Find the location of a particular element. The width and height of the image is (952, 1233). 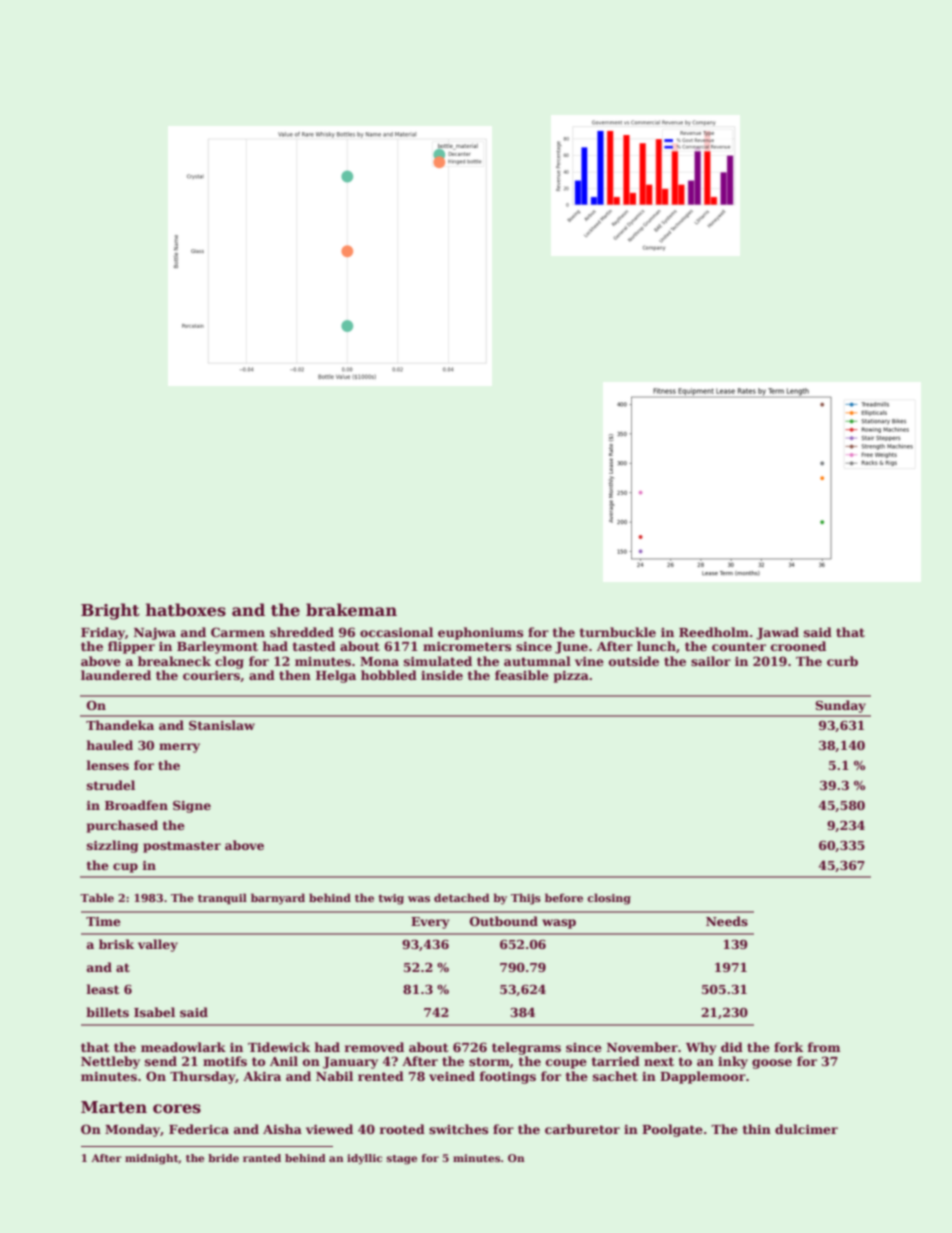

pizza is located at coordinates (571, 676).
